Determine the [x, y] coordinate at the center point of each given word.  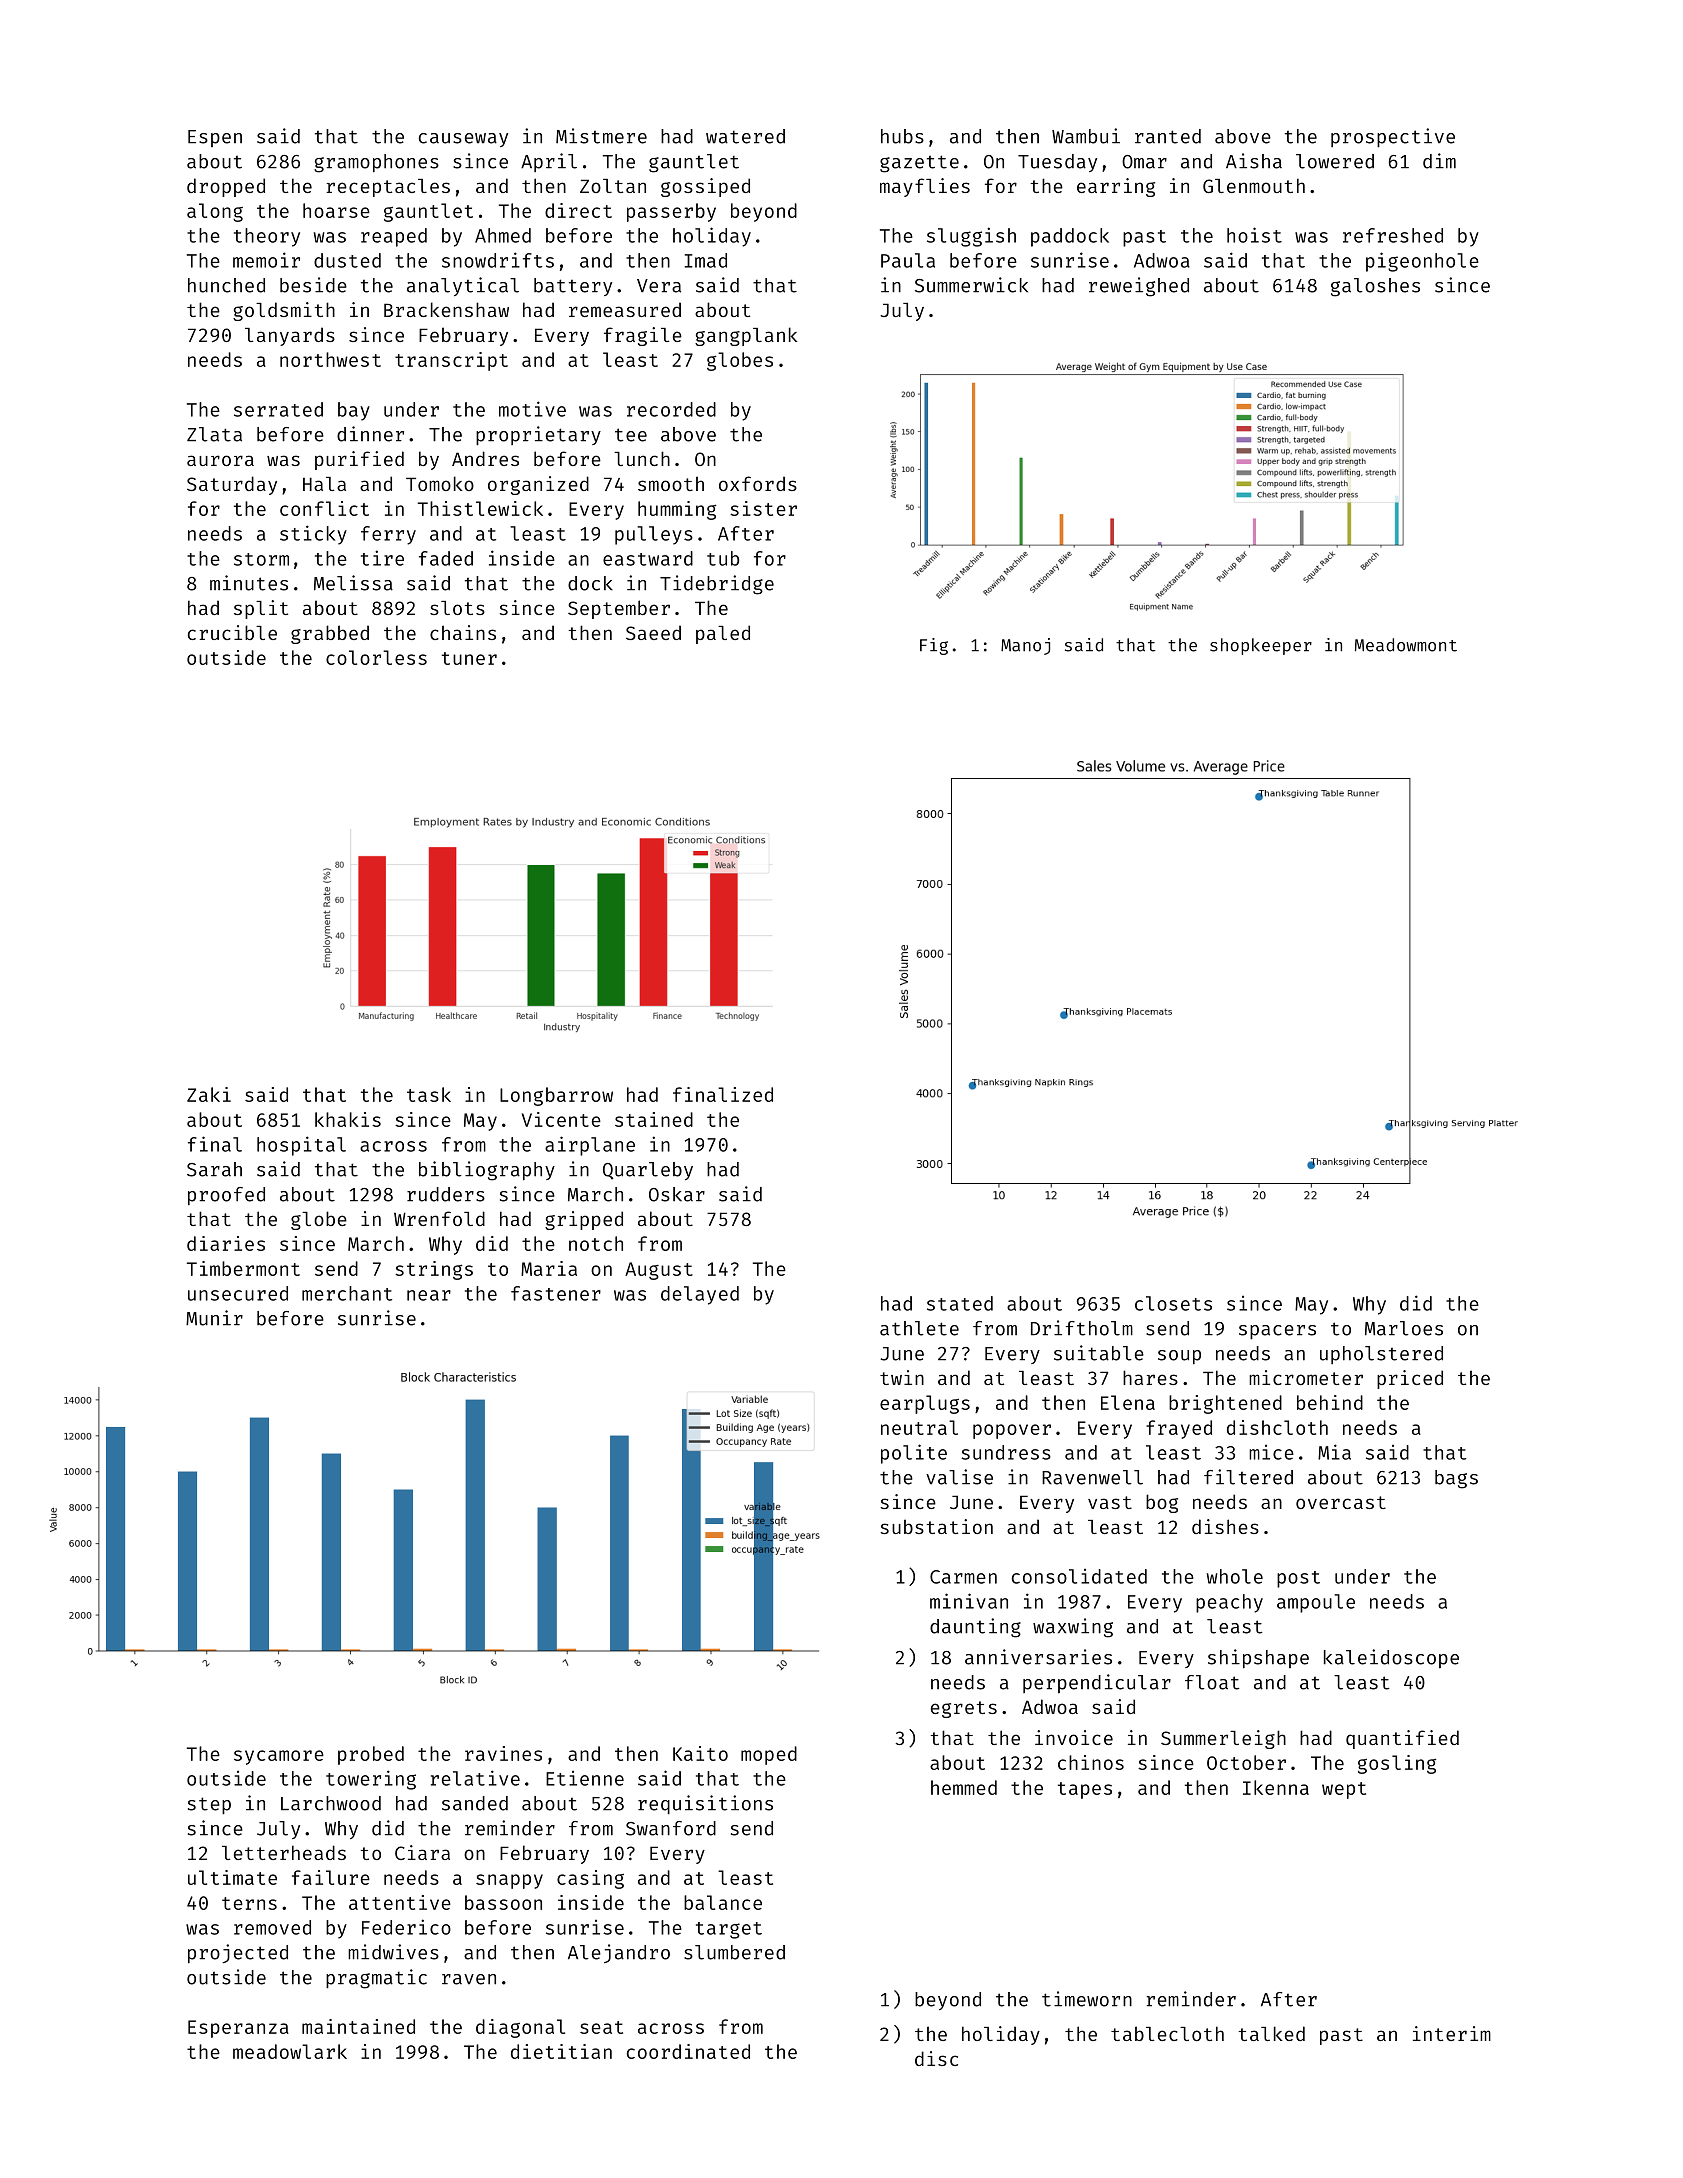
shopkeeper [1261, 646]
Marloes [1404, 1328]
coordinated [688, 2051]
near [429, 1295]
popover [1012, 1431]
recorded [671, 409]
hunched [226, 285]
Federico [406, 1927]
